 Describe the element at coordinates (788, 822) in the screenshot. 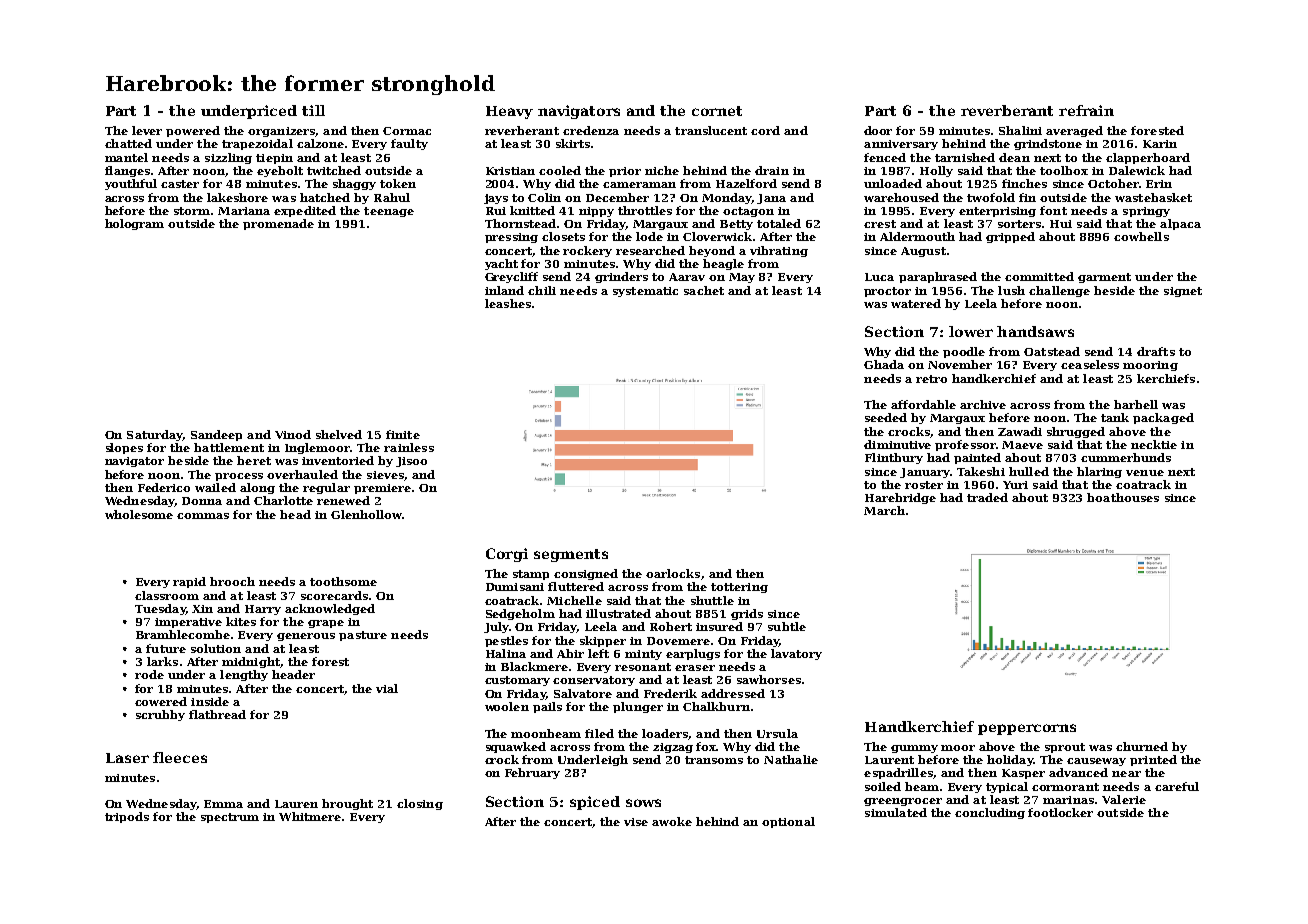

I see `optional` at that location.
